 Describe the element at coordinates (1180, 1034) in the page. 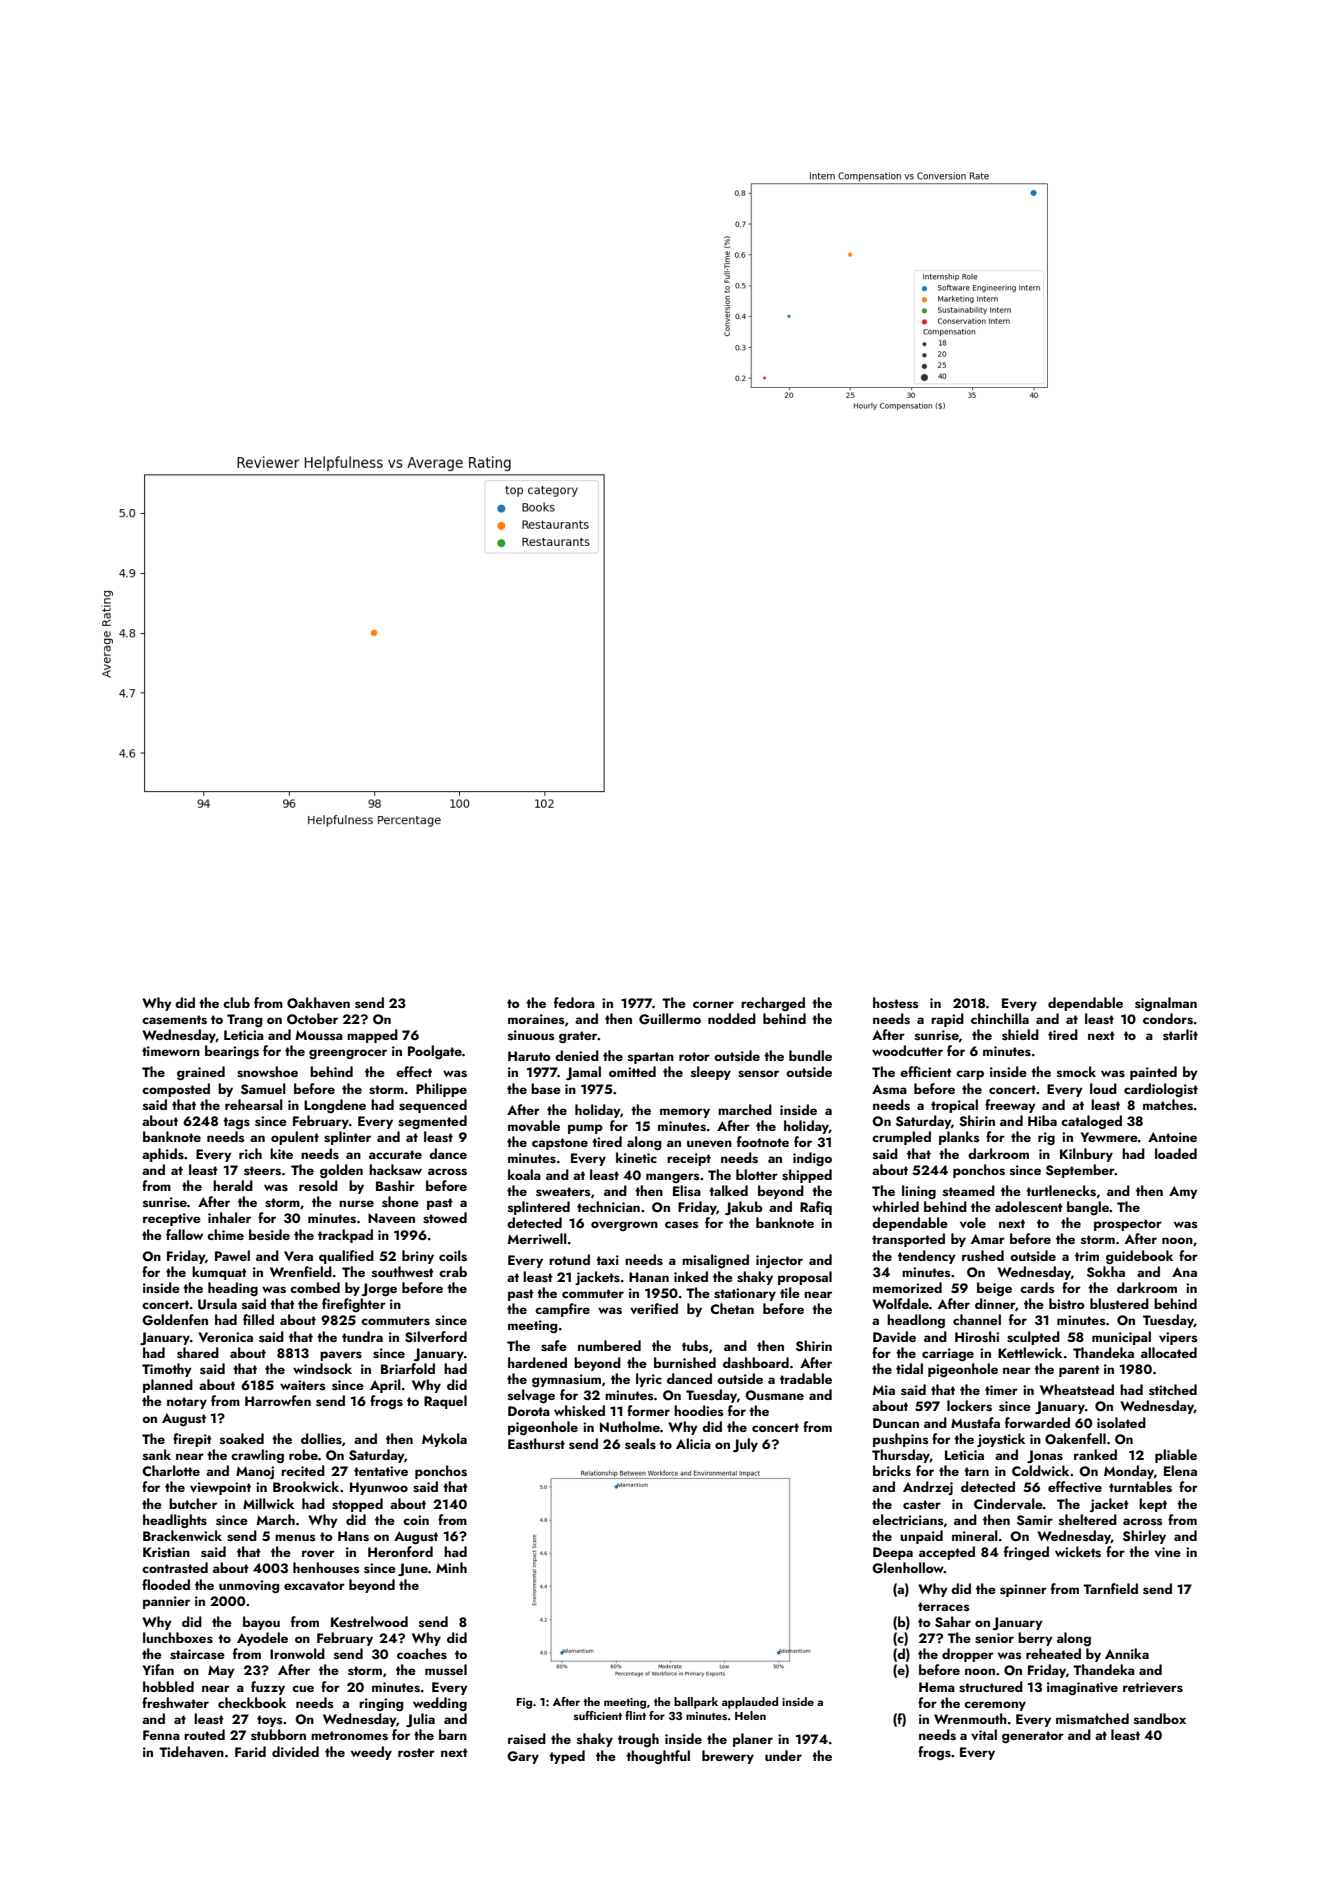

I see `starlit` at that location.
